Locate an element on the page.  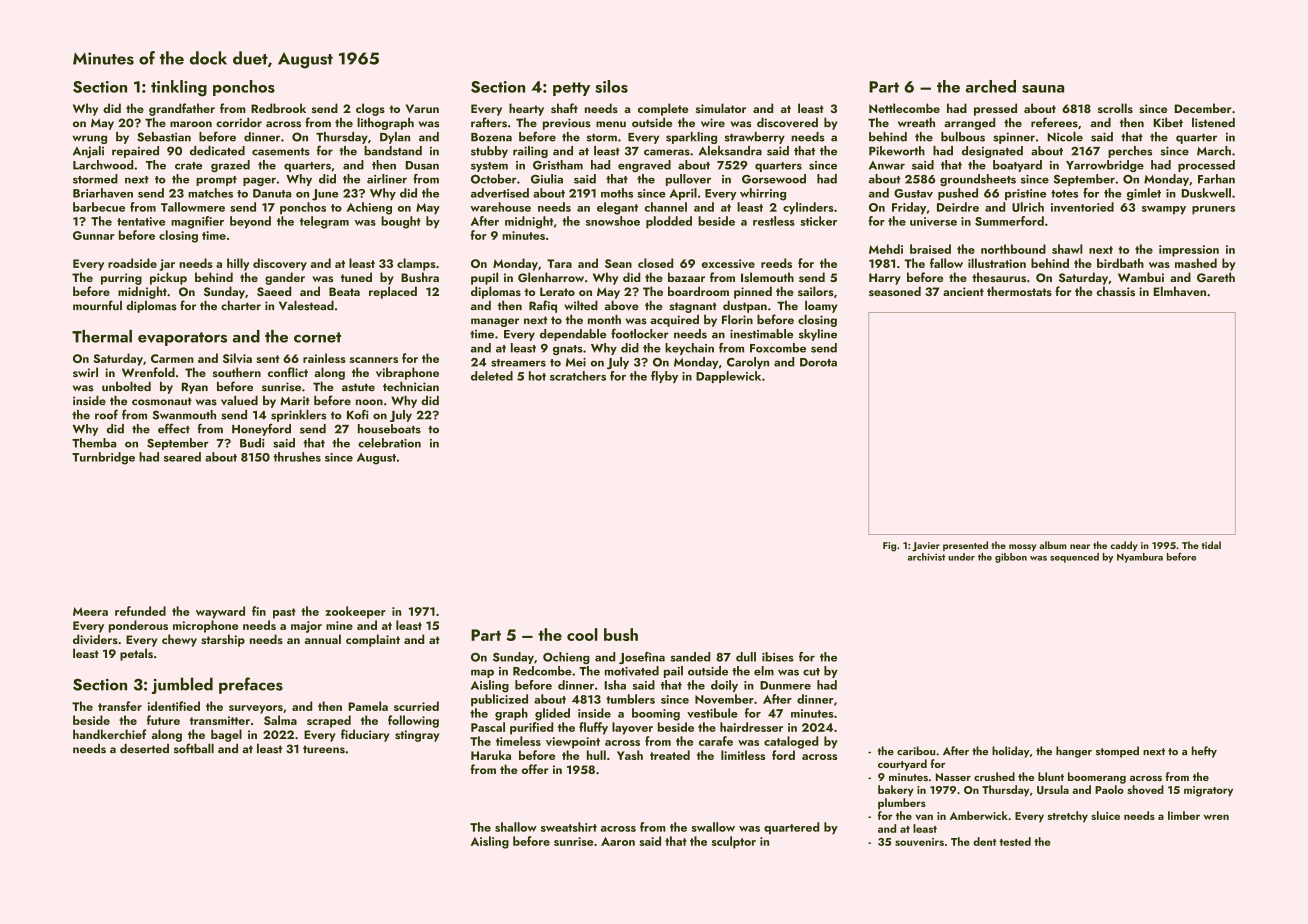
Elmhaven is located at coordinates (1180, 291).
